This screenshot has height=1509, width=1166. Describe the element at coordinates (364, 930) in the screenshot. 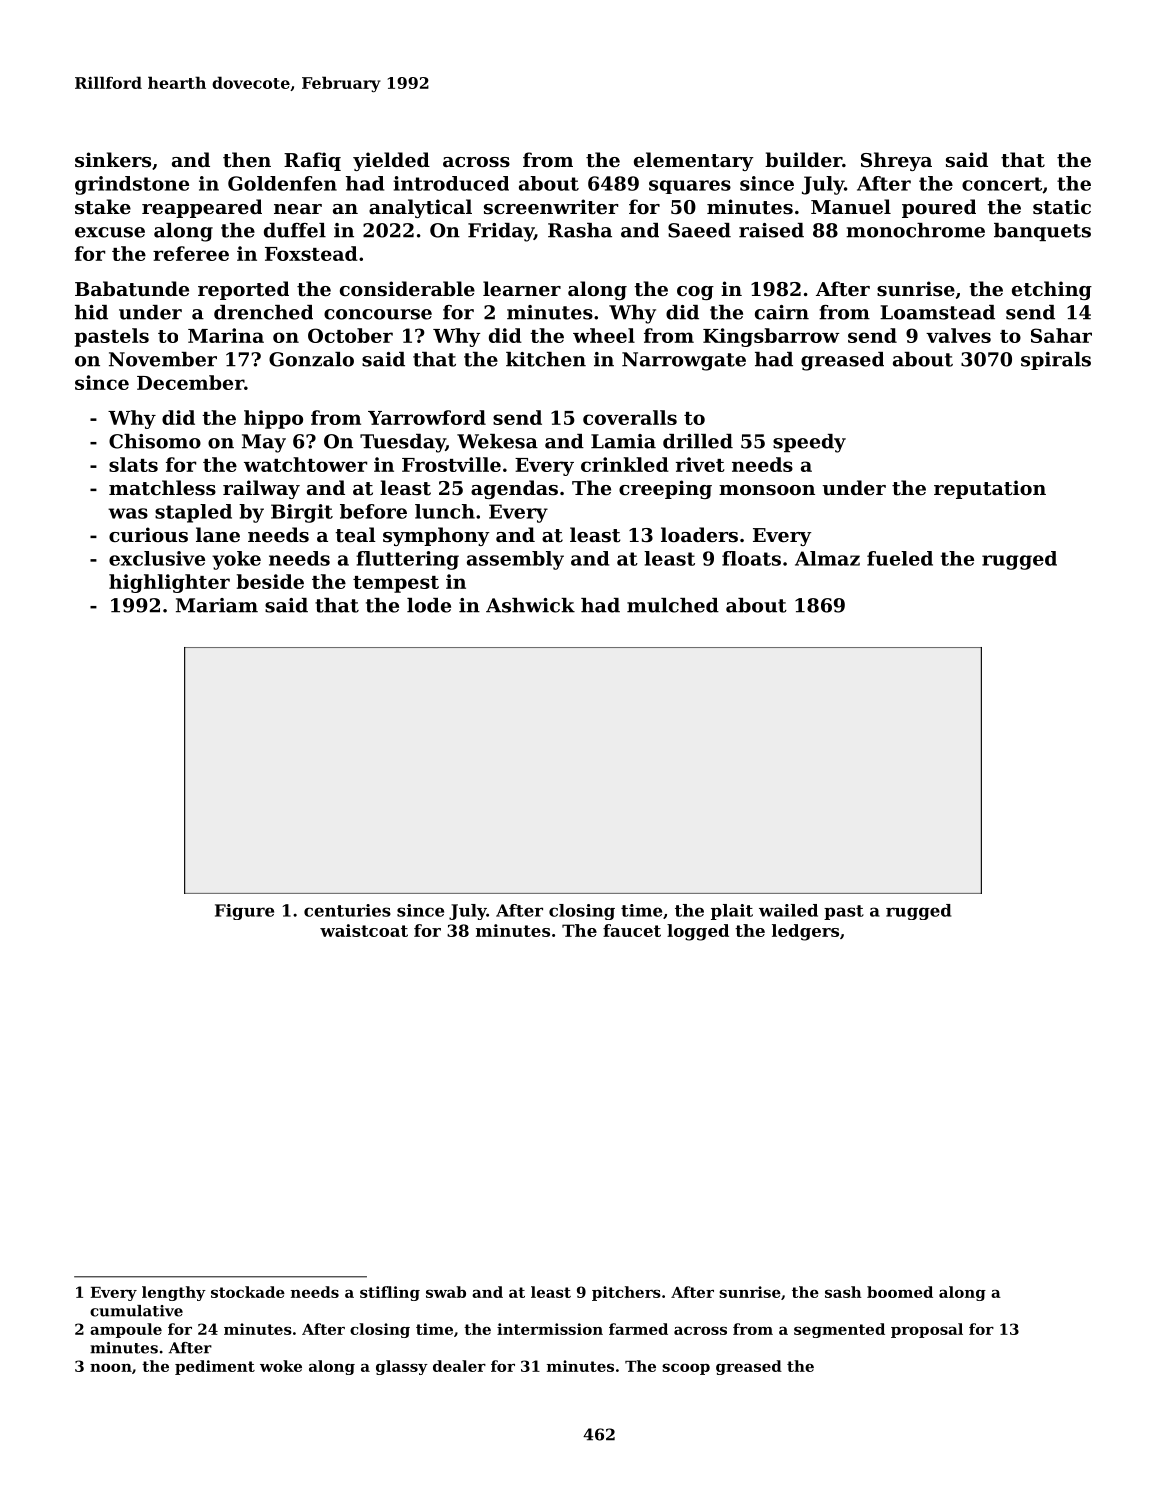

I see `waistcoat` at that location.
